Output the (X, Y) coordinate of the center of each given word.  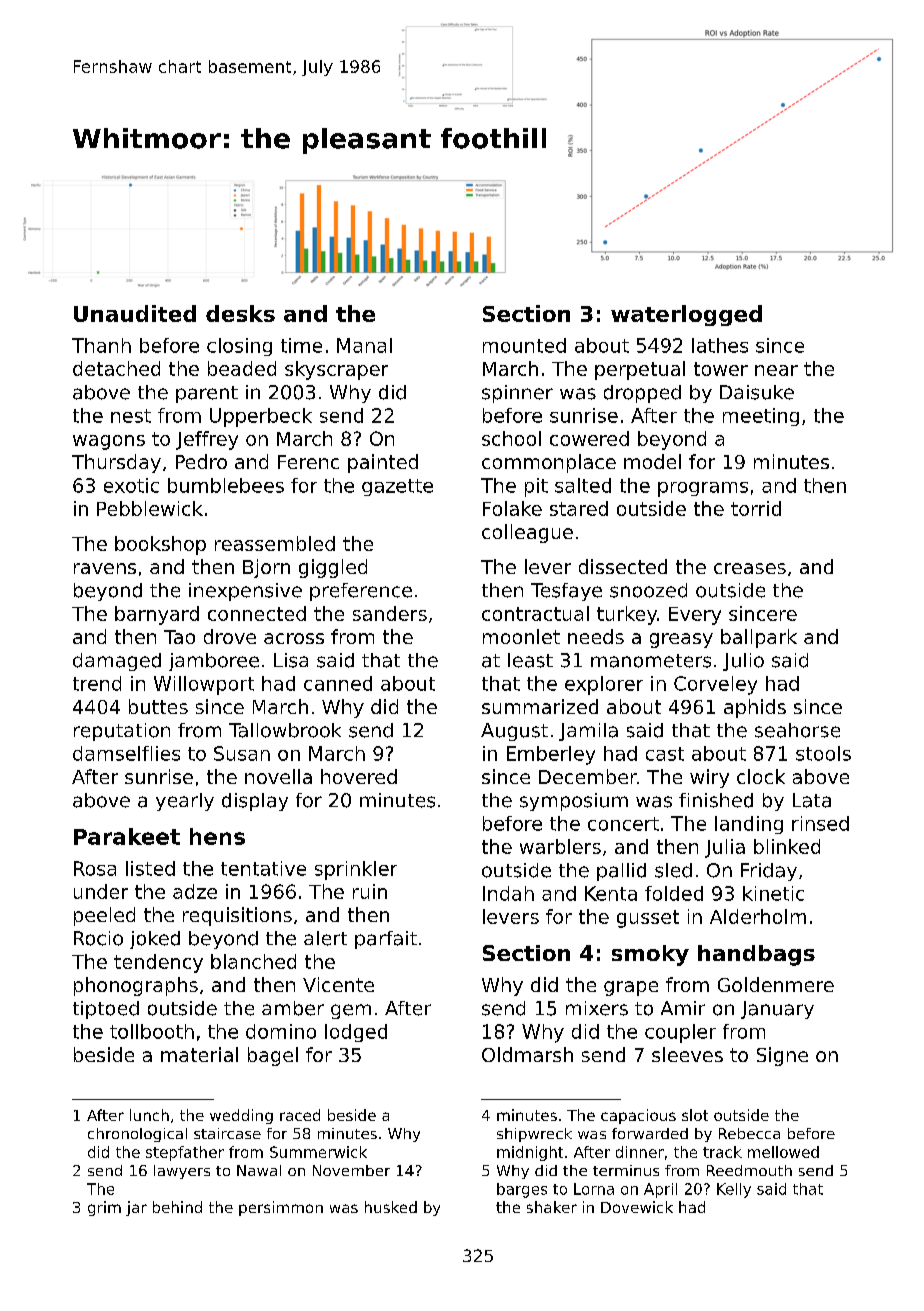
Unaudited (135, 313)
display (255, 802)
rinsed (820, 823)
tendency (158, 963)
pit (536, 487)
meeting (761, 417)
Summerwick (318, 1152)
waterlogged (686, 315)
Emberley (551, 755)
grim (104, 1208)
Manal (364, 345)
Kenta (611, 893)
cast (665, 754)
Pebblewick (150, 508)
